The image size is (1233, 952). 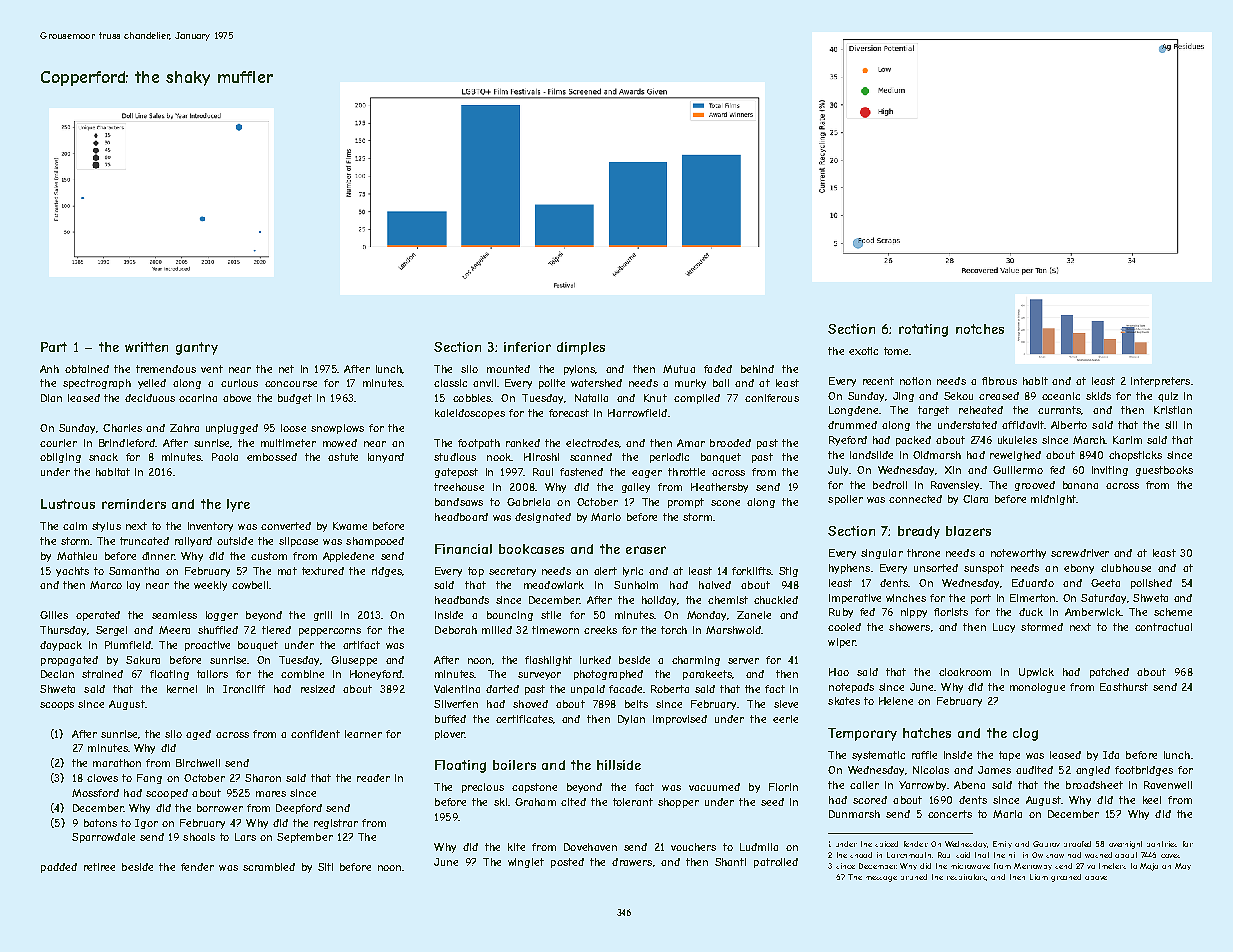 What do you see at coordinates (714, 787) in the image?
I see `vacuumed` at bounding box center [714, 787].
